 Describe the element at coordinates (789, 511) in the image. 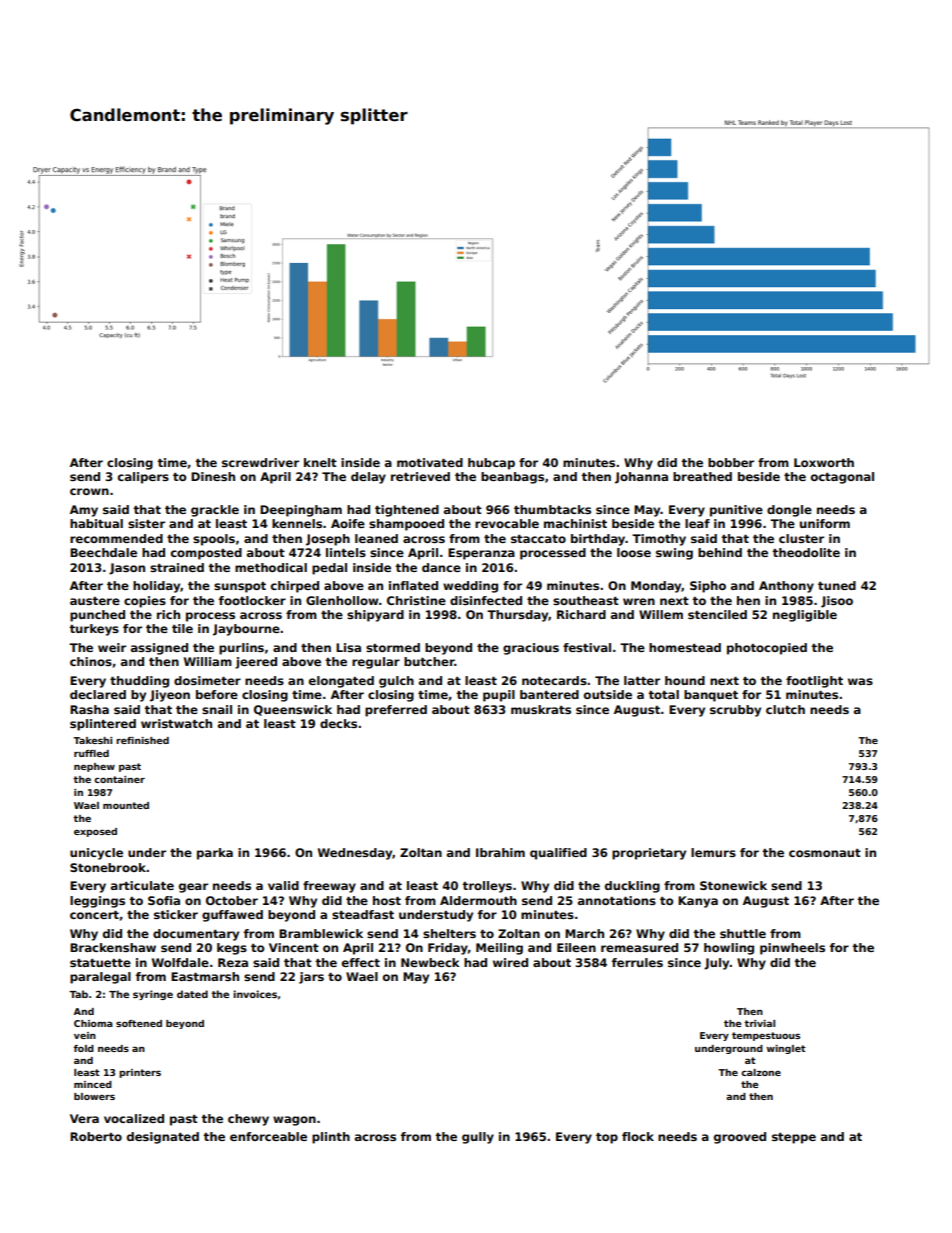

I see `dongle` at that location.
